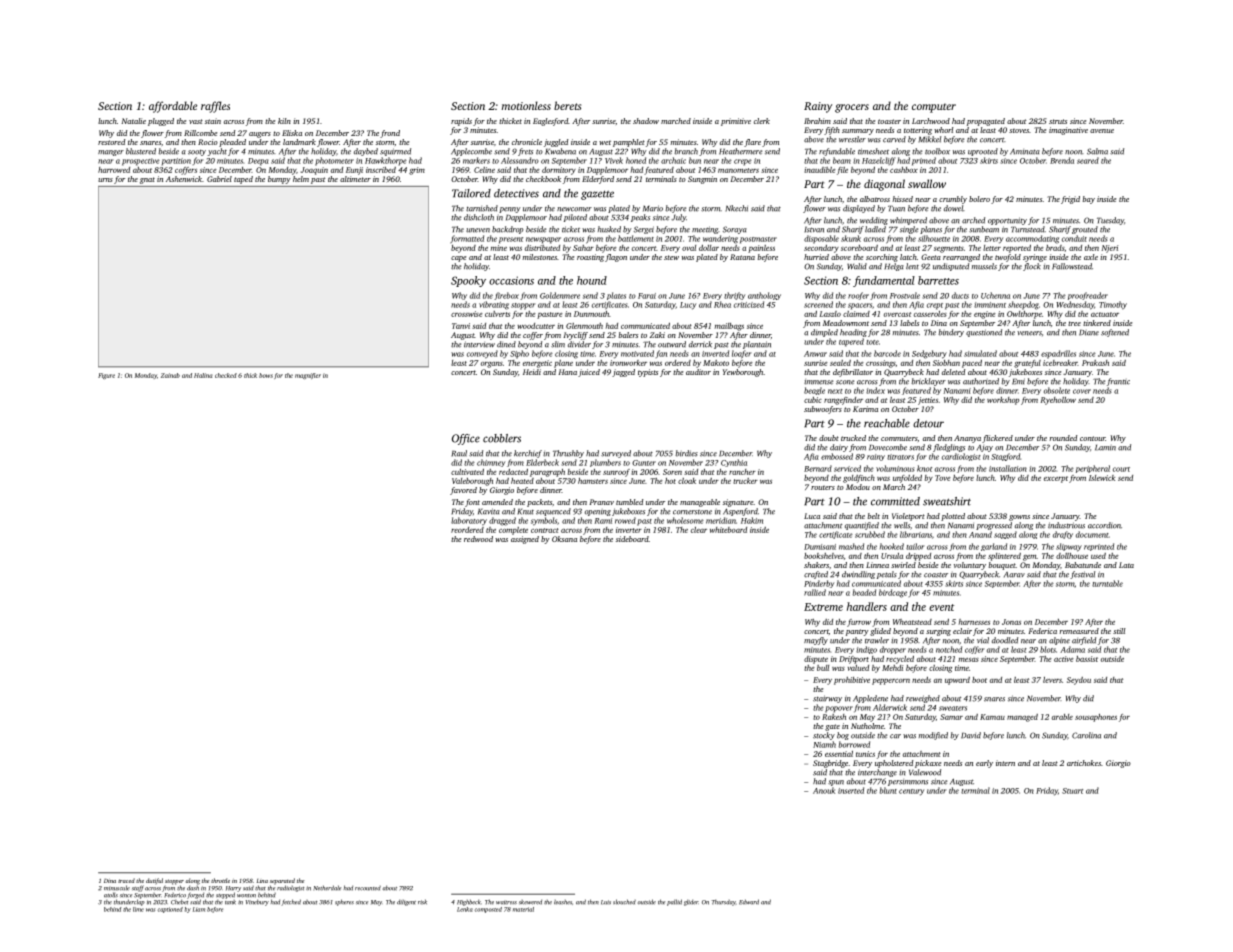  I want to click on redwood, so click(478, 539).
